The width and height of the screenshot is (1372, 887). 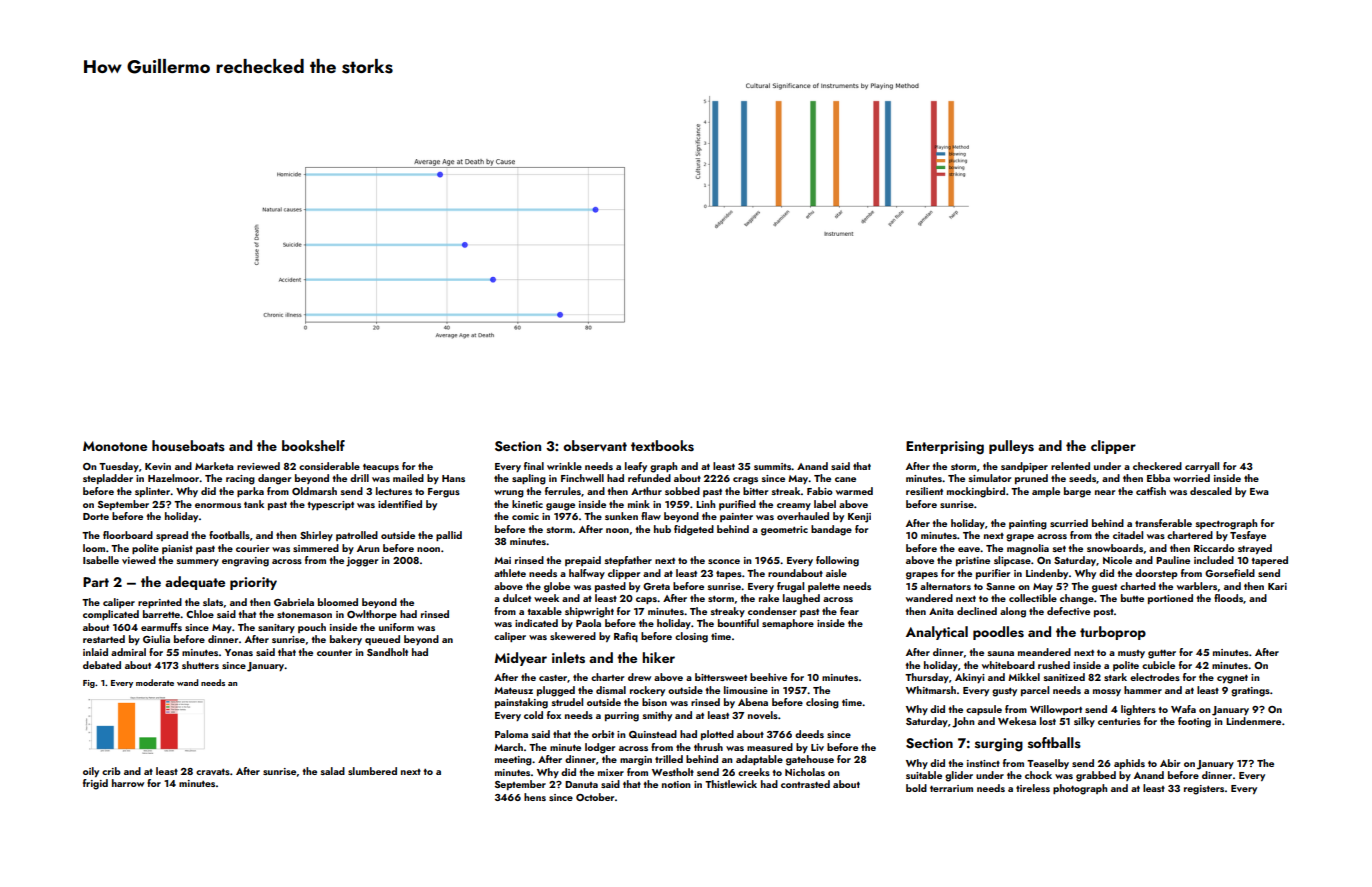 What do you see at coordinates (160, 603) in the screenshot?
I see `reprinted` at bounding box center [160, 603].
